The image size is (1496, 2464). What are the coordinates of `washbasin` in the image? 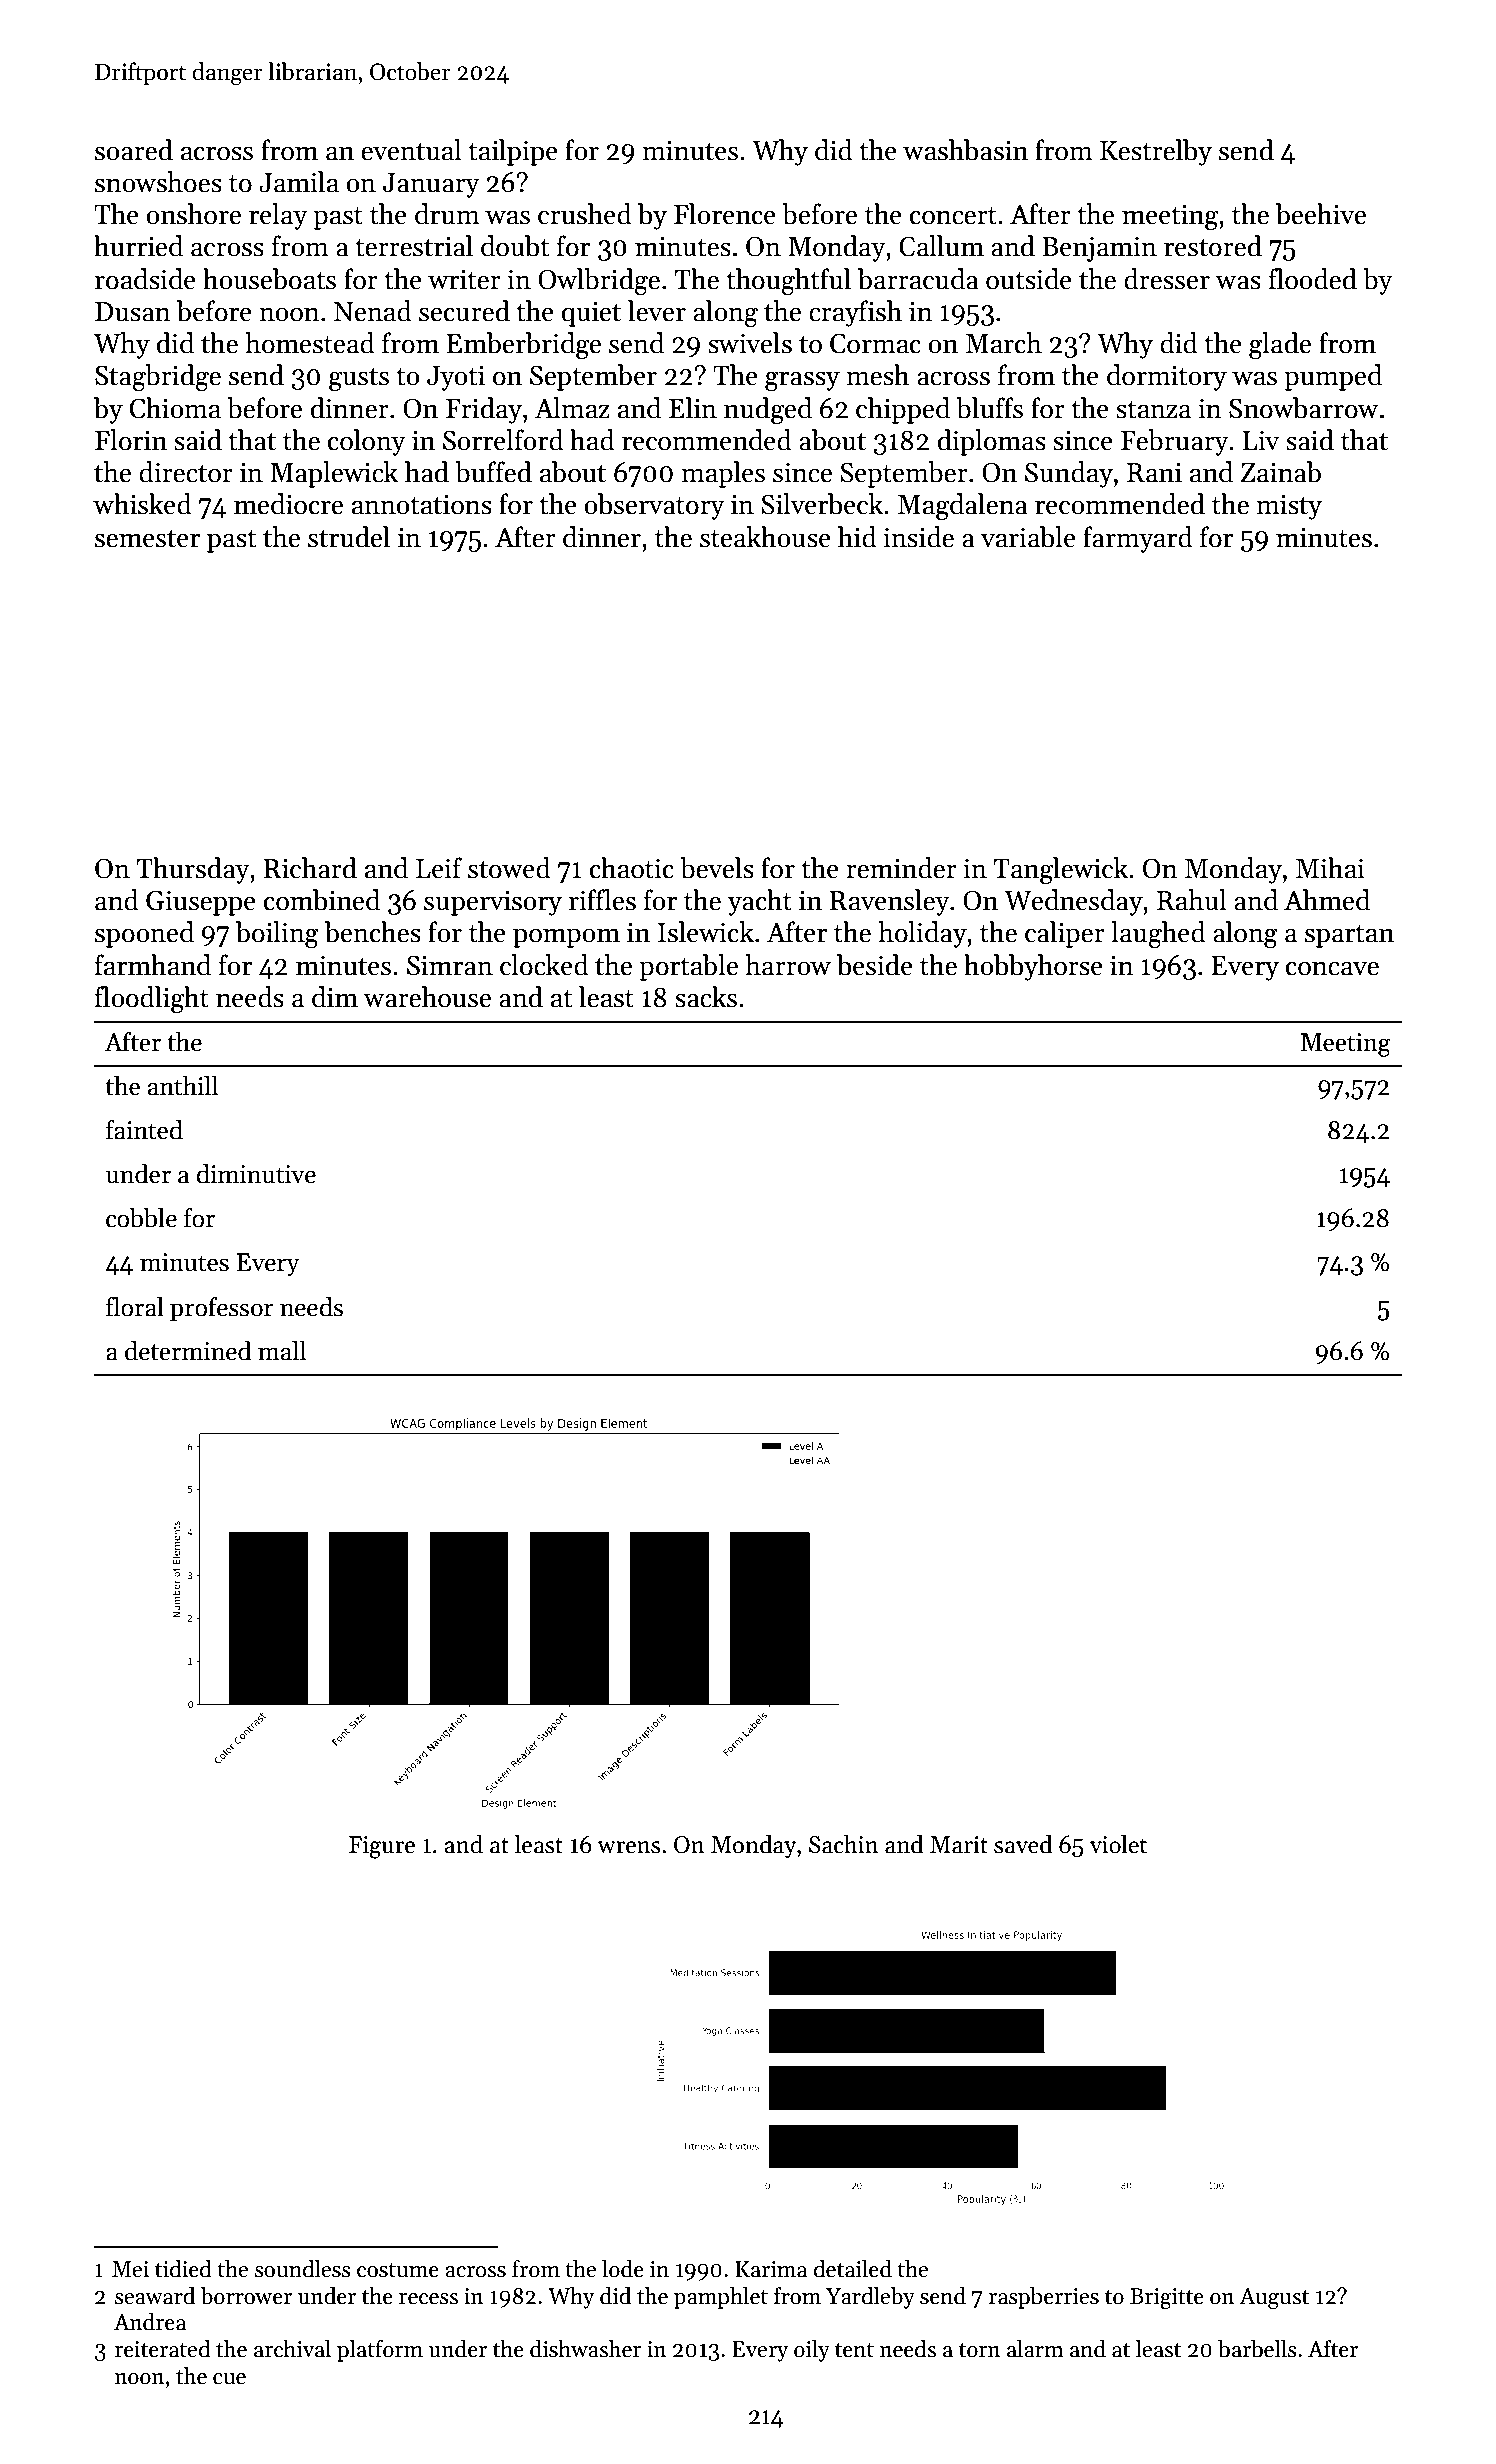 It's located at (965, 150).
